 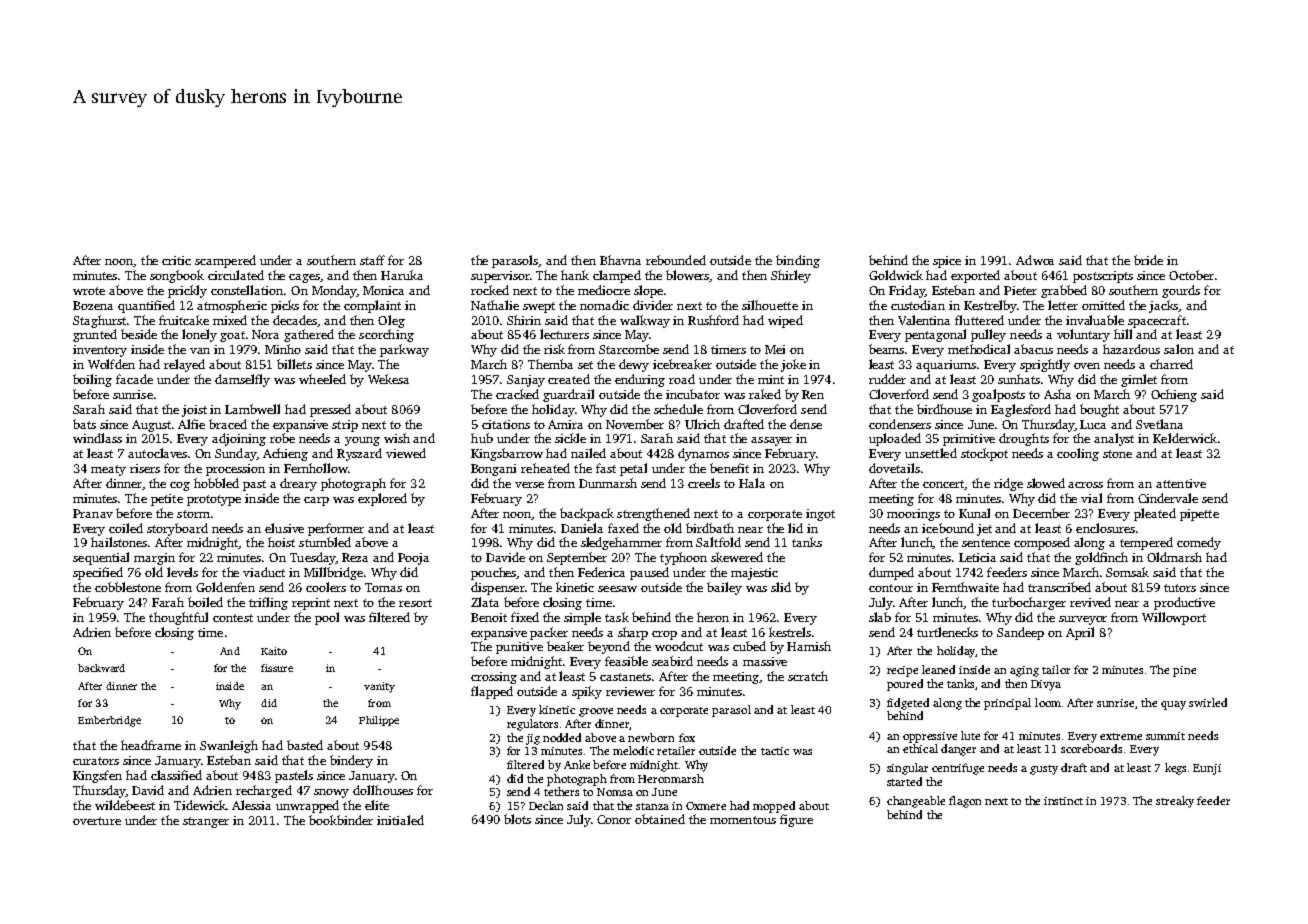 I want to click on binding, so click(x=798, y=261).
